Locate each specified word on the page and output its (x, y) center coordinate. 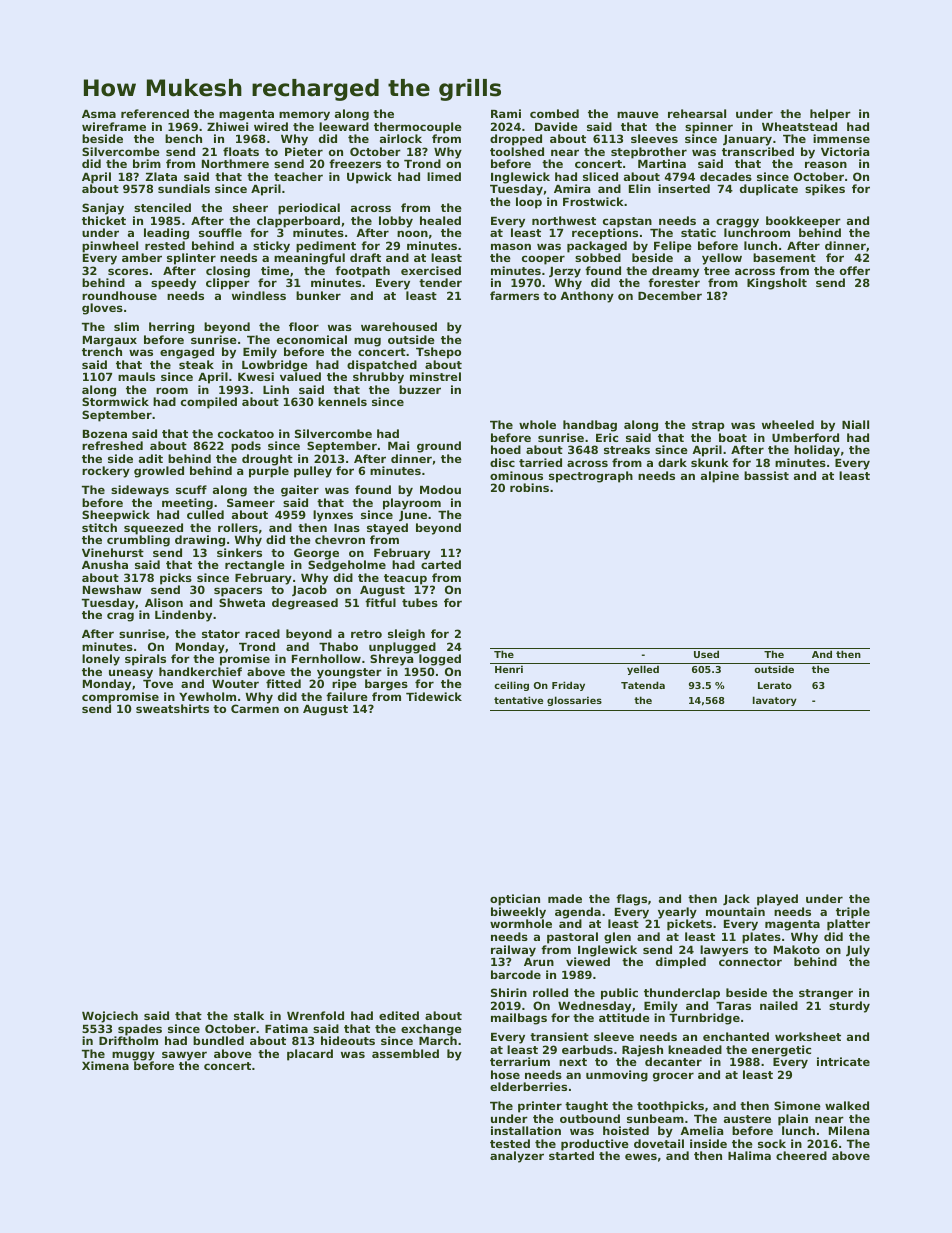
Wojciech (110, 1017)
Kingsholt (777, 284)
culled (205, 514)
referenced (155, 113)
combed (554, 113)
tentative (518, 700)
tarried (540, 462)
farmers (514, 295)
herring (171, 328)
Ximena (105, 1065)
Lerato (775, 685)
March (438, 1041)
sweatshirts (172, 708)
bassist (766, 475)
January (747, 140)
